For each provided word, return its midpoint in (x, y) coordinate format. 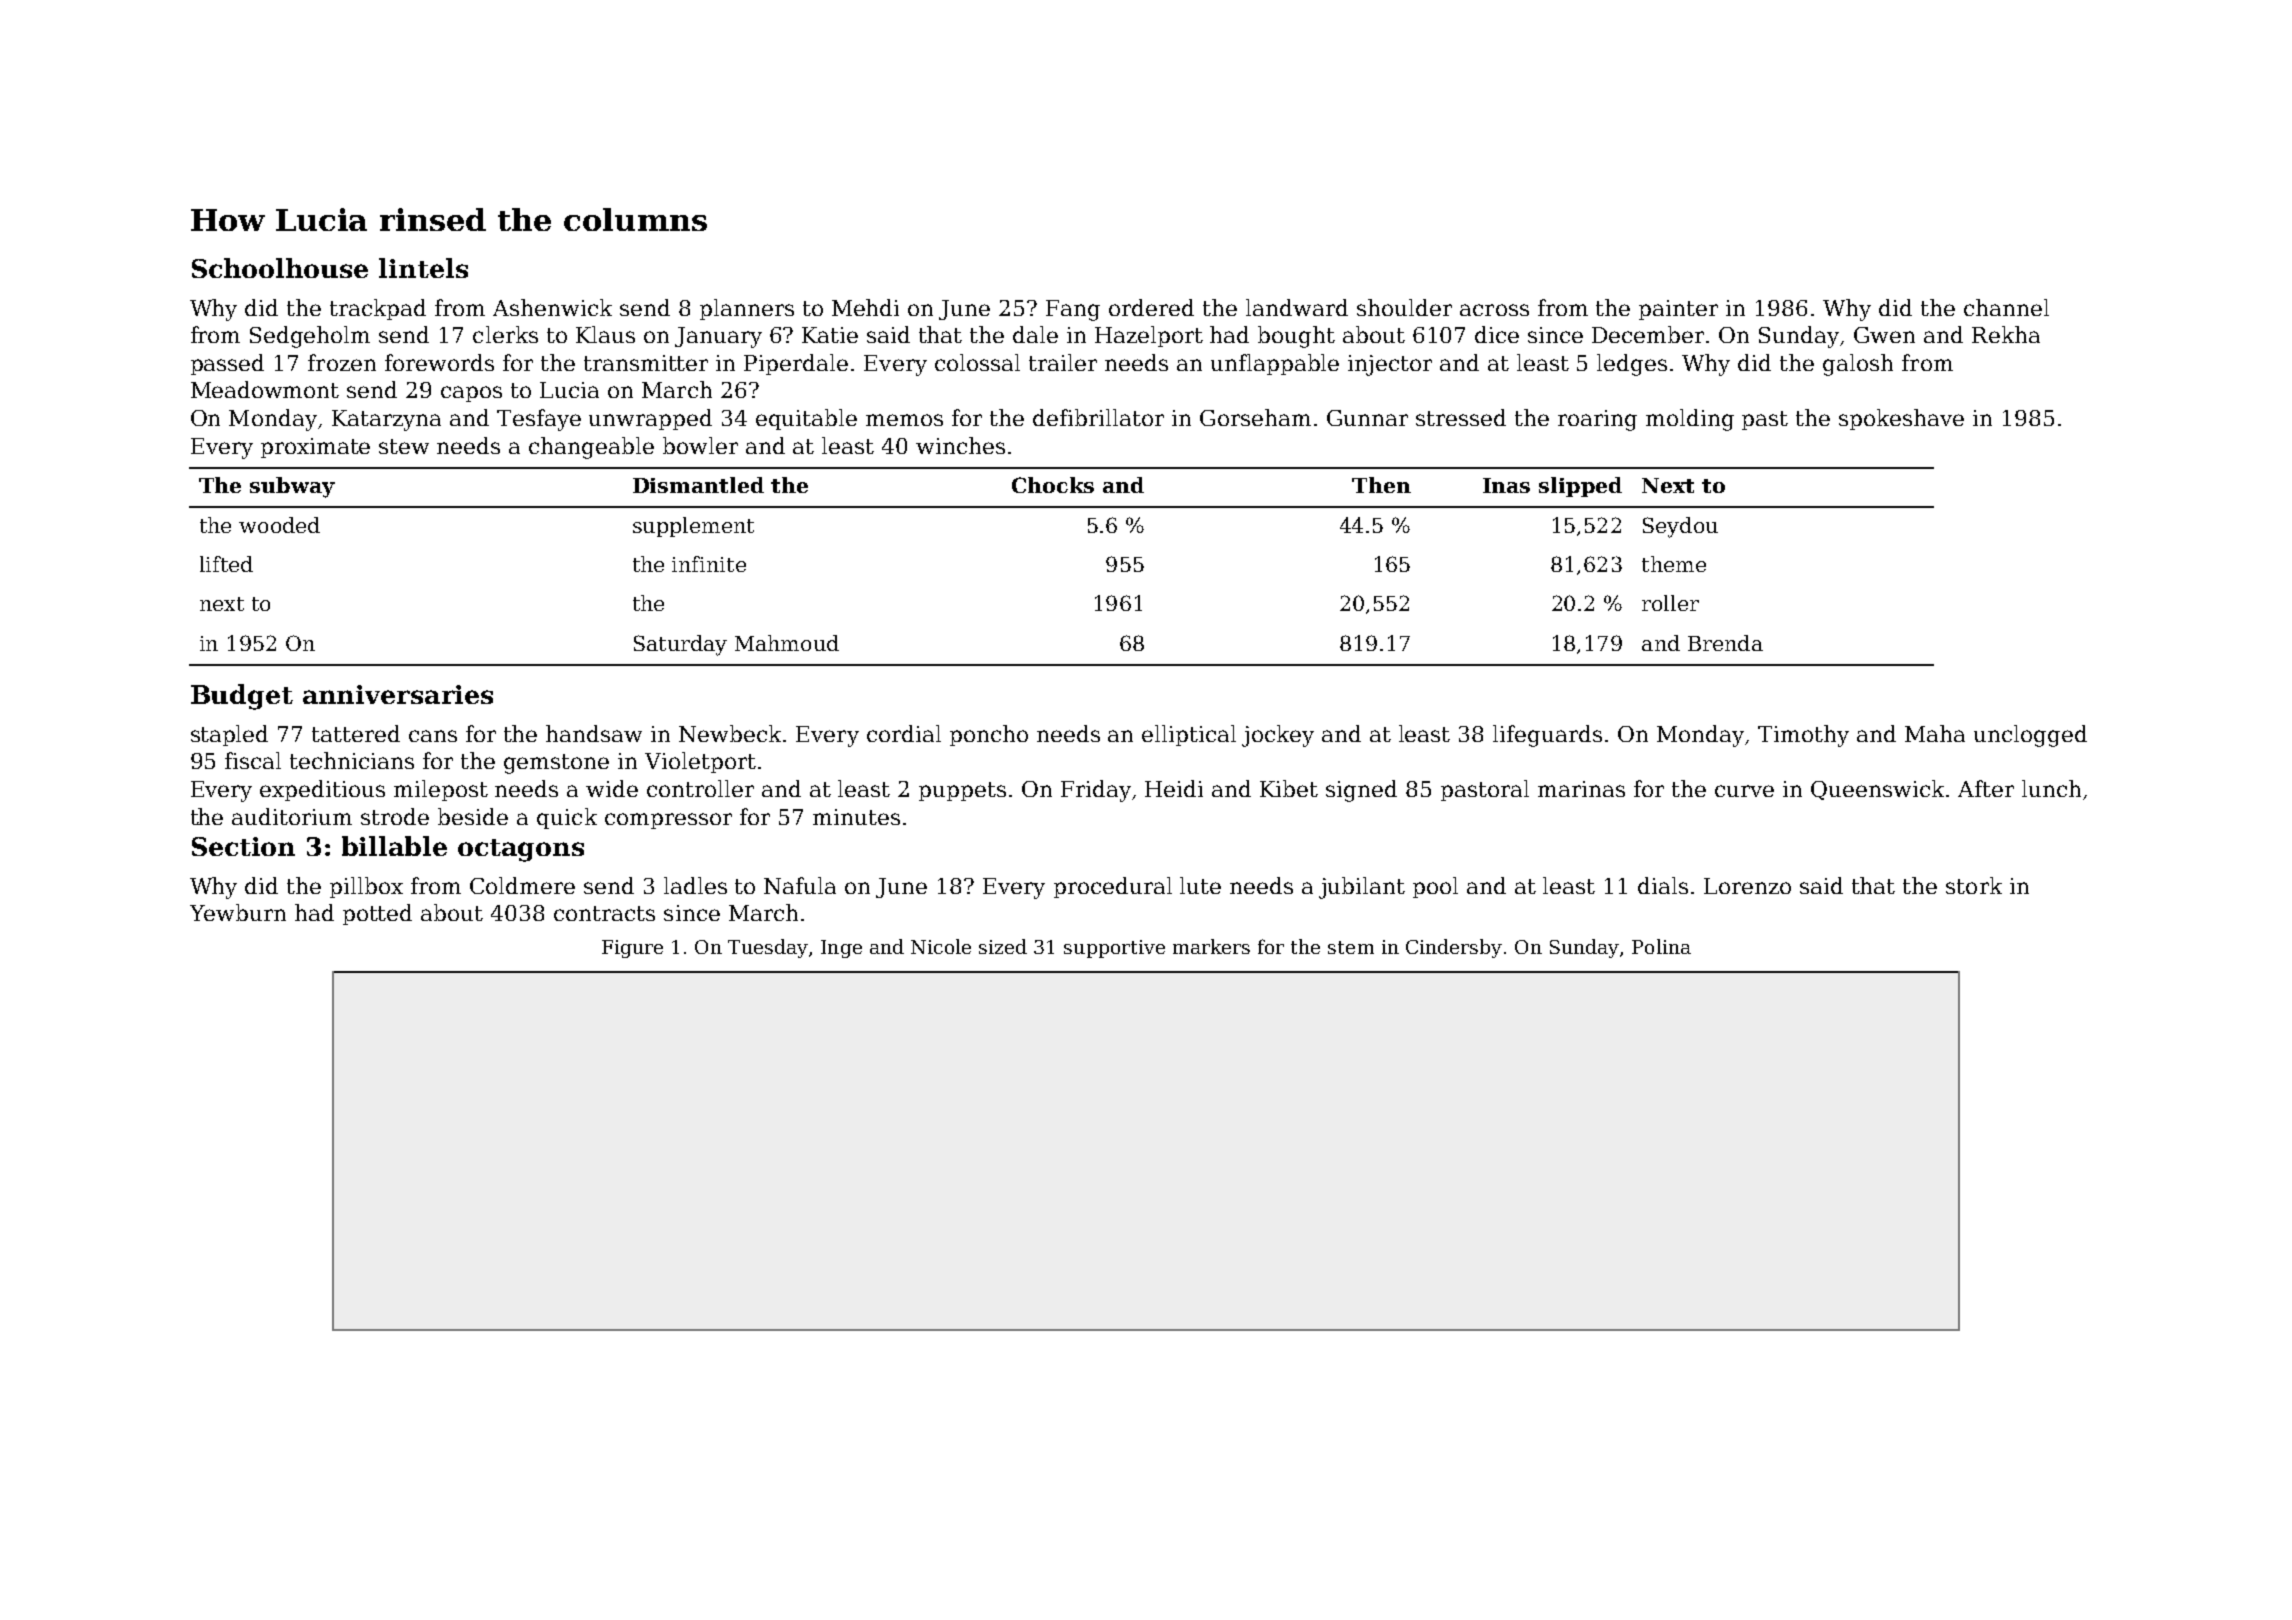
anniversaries (398, 694)
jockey (1278, 736)
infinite (709, 564)
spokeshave (1901, 419)
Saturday (680, 645)
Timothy (1803, 736)
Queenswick (1877, 790)
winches (960, 445)
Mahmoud (787, 643)
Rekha (2006, 334)
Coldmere (522, 885)
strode (395, 816)
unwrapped (650, 419)
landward (1297, 307)
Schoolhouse (280, 268)
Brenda (1725, 643)
